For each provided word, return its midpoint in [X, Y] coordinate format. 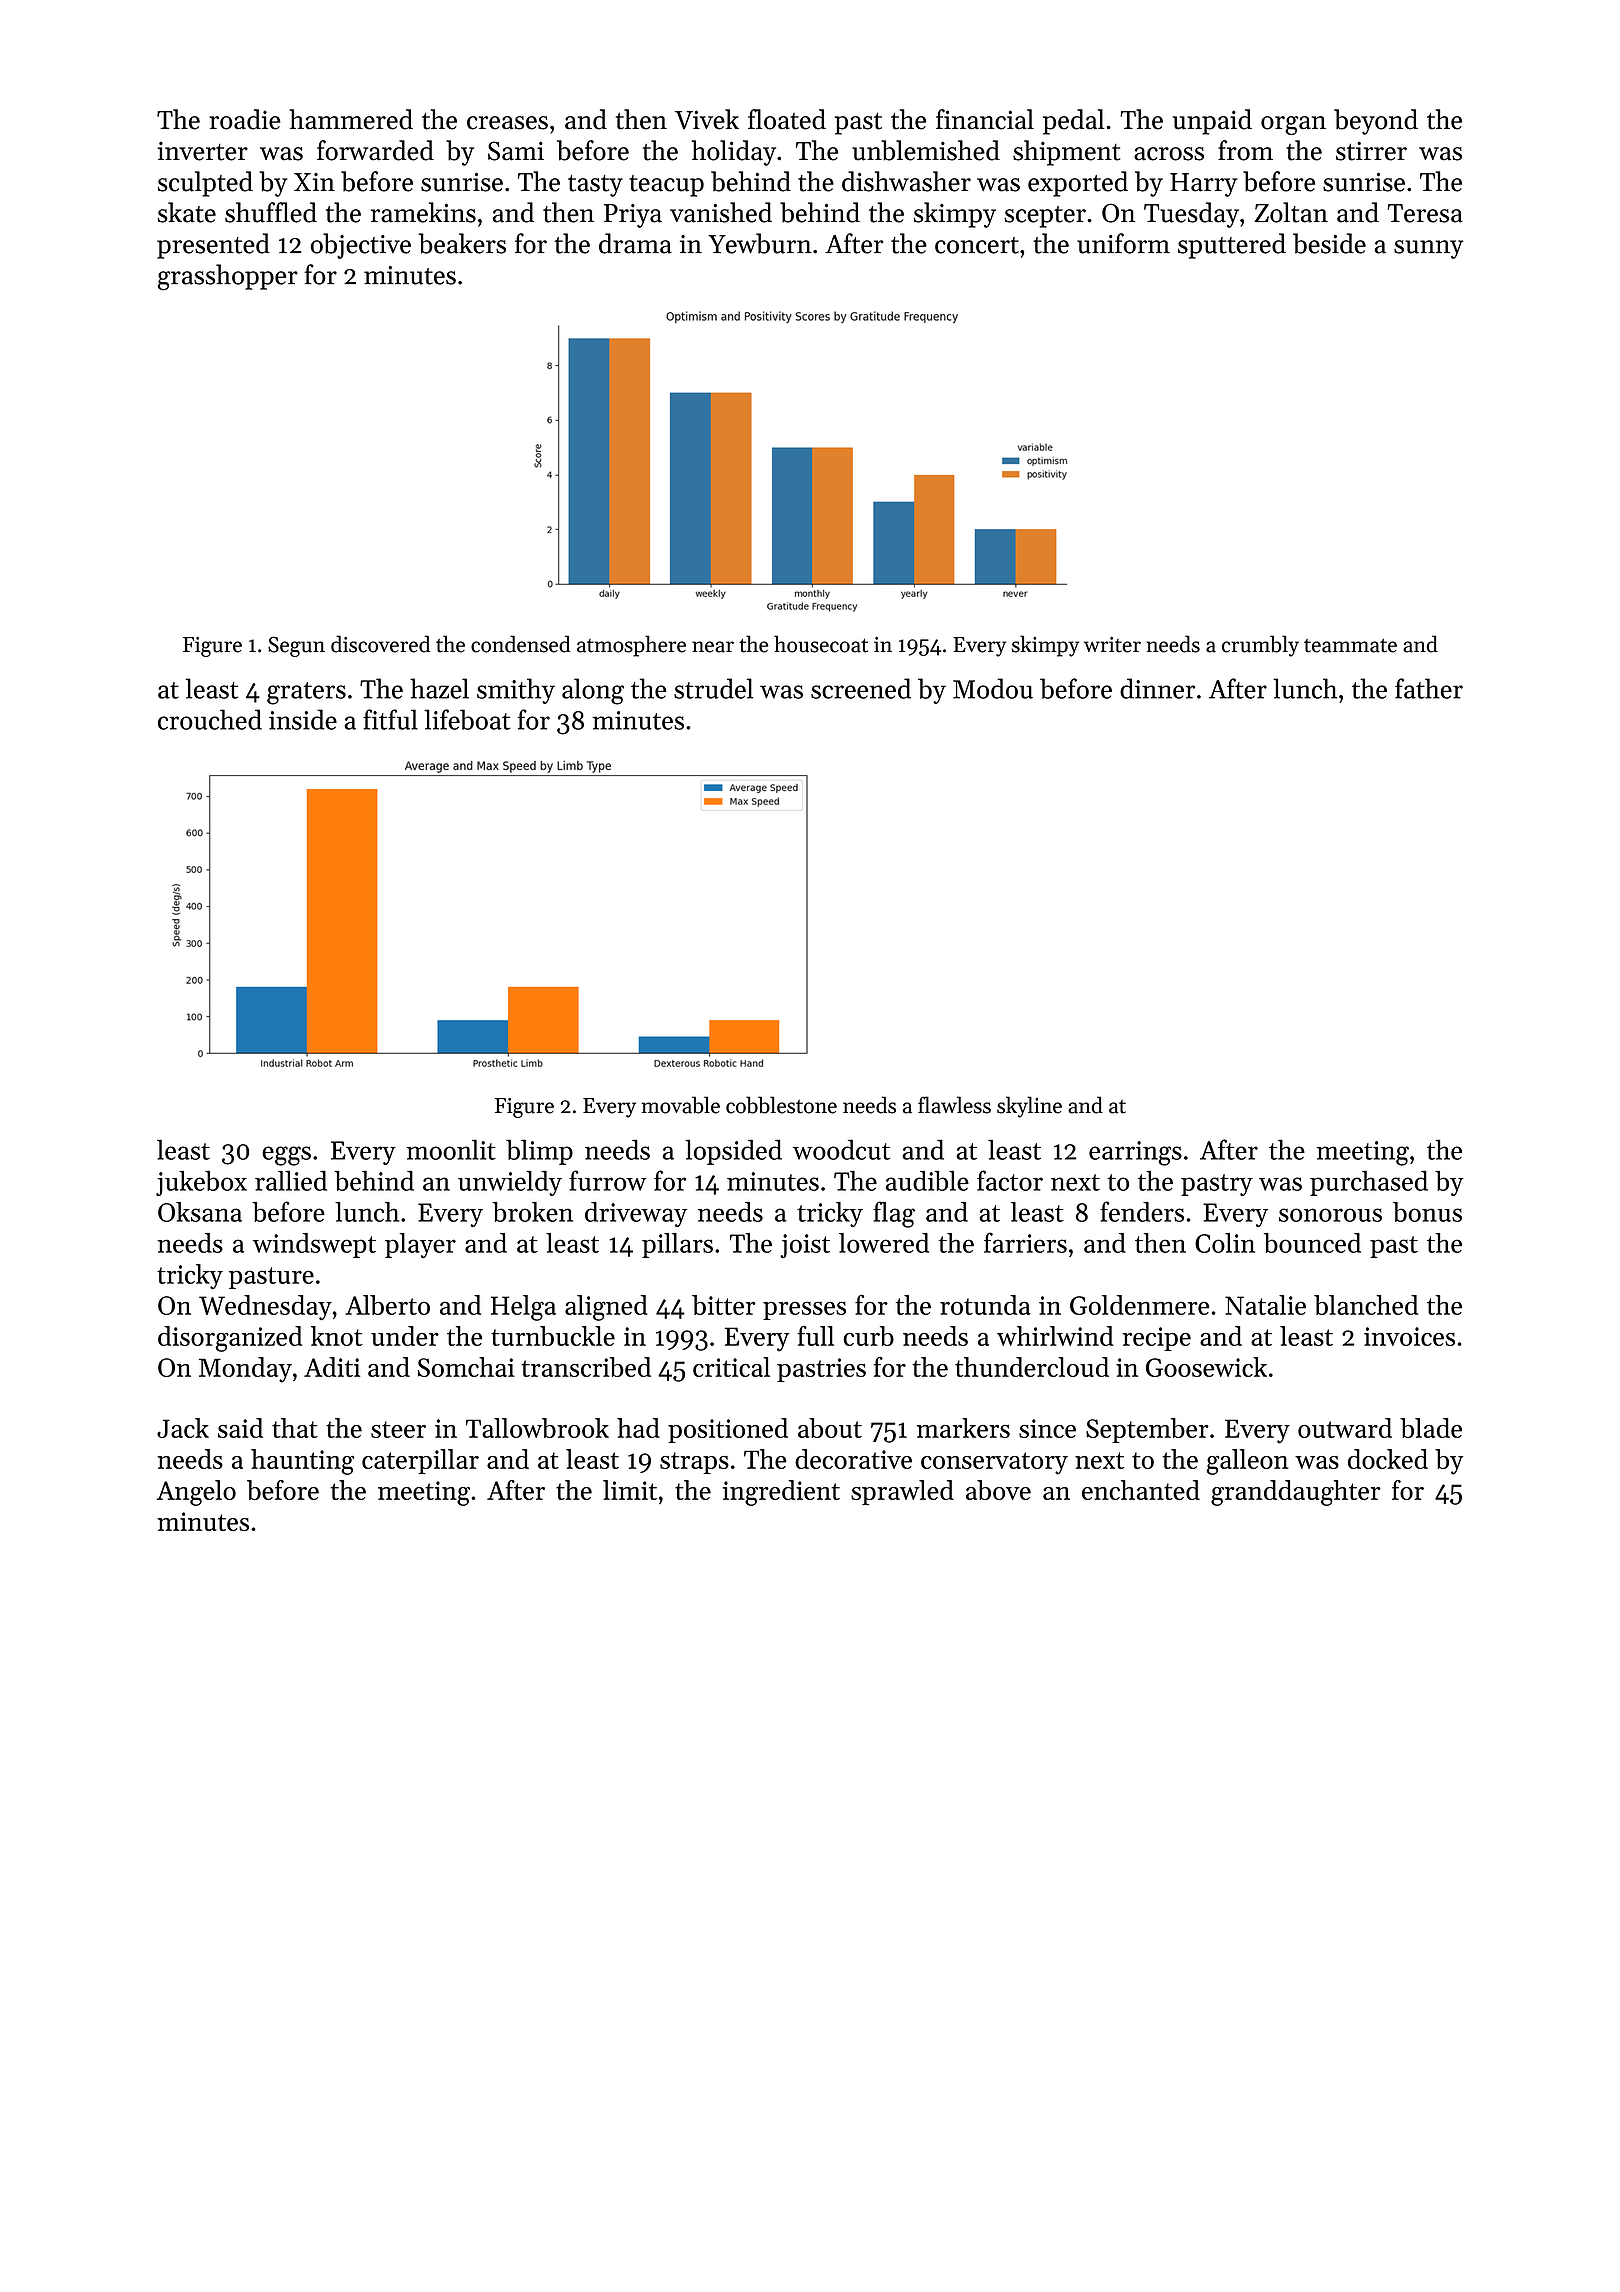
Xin [314, 182]
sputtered [1232, 246]
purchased [1369, 1183]
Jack [183, 1428]
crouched [210, 719]
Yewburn [760, 243]
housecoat [821, 644]
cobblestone [781, 1105]
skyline [1029, 1107]
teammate [1350, 645]
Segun [296, 646]
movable [680, 1105]
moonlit [451, 1149]
